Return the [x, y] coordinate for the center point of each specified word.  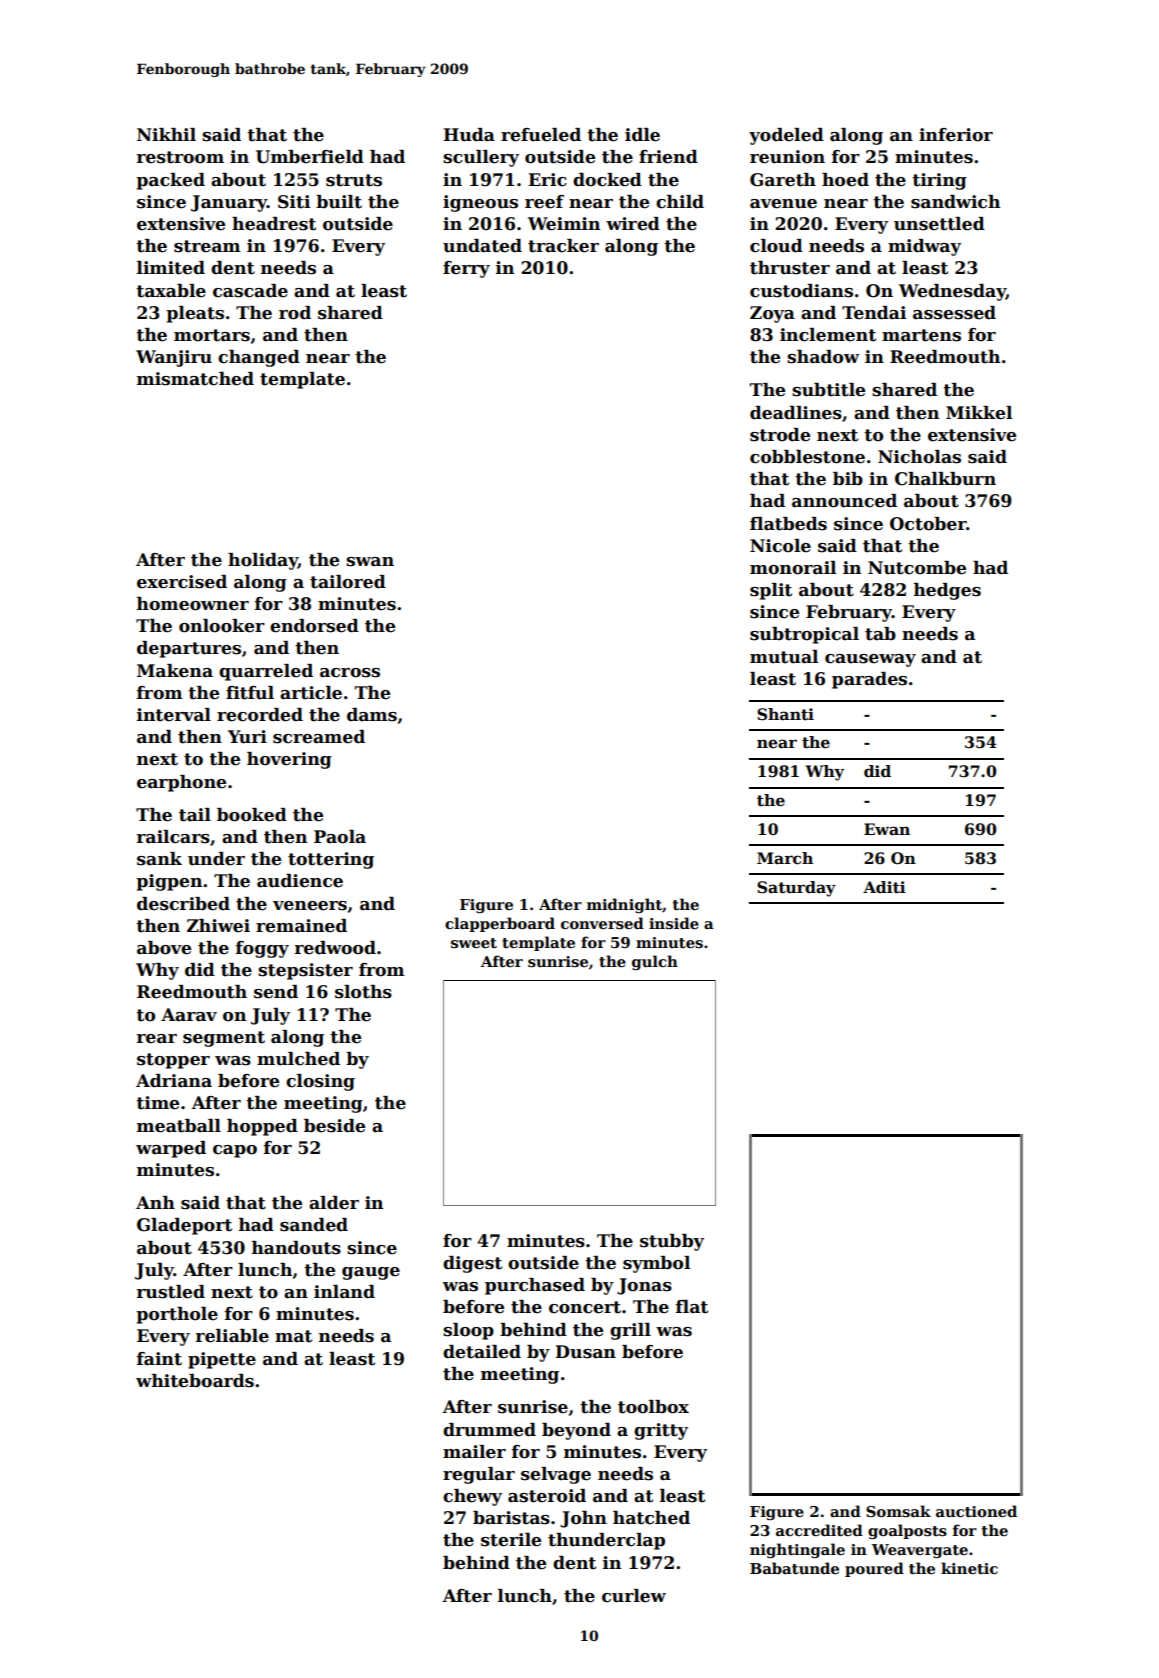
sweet [474, 943]
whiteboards [195, 1381]
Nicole [780, 546]
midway [924, 247]
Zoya [772, 314]
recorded [260, 715]
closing [320, 1082]
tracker [563, 246]
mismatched [195, 379]
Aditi [884, 887]
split [771, 591]
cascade [250, 291]
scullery [481, 158]
